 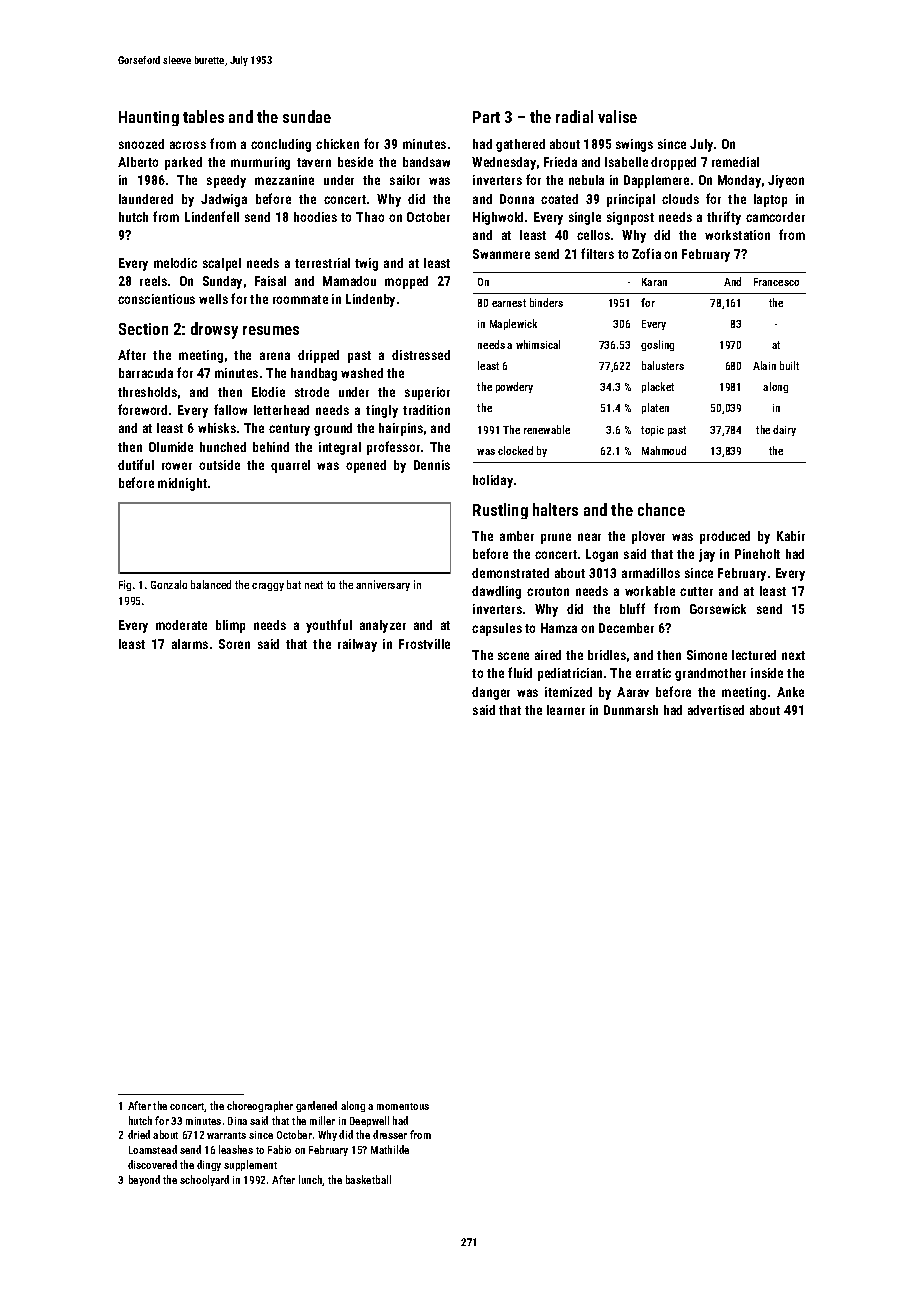 What do you see at coordinates (144, 1180) in the image?
I see `beyond` at bounding box center [144, 1180].
